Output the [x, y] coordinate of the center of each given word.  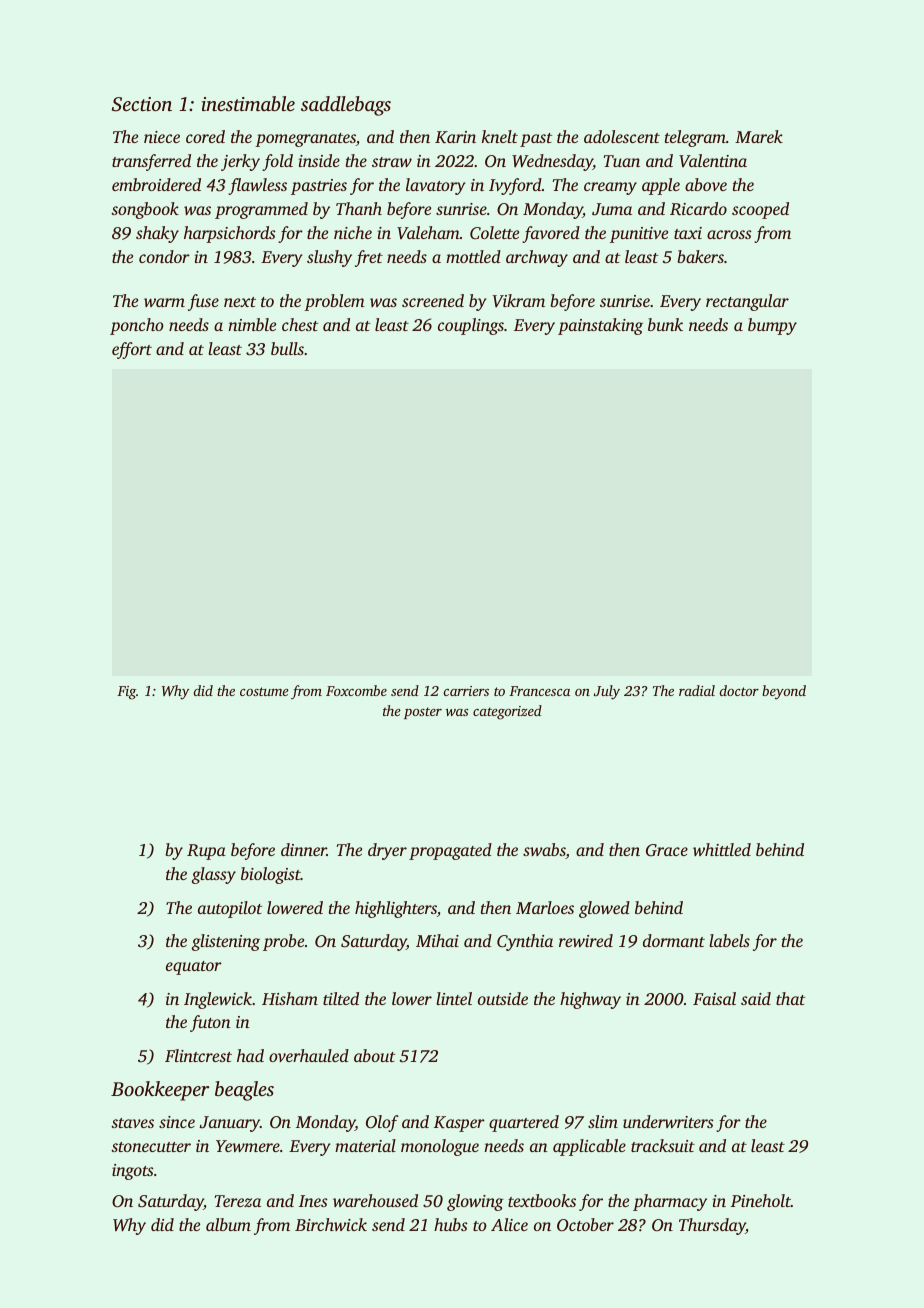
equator [194, 968]
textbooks [542, 1200]
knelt [500, 136]
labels [729, 940]
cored [205, 136]
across [729, 234]
